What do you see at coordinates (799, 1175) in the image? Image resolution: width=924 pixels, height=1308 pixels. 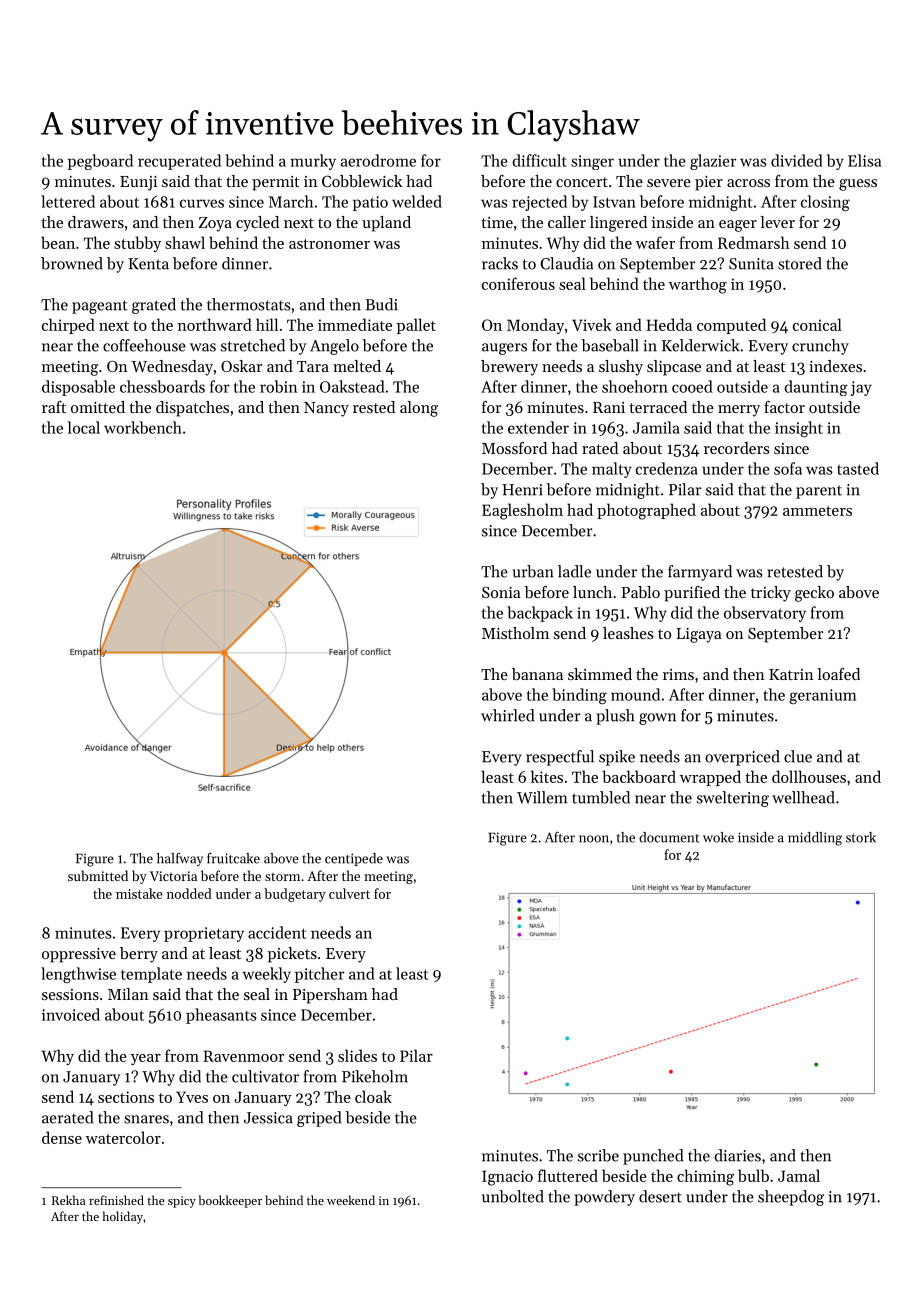 I see `Jamal` at bounding box center [799, 1175].
